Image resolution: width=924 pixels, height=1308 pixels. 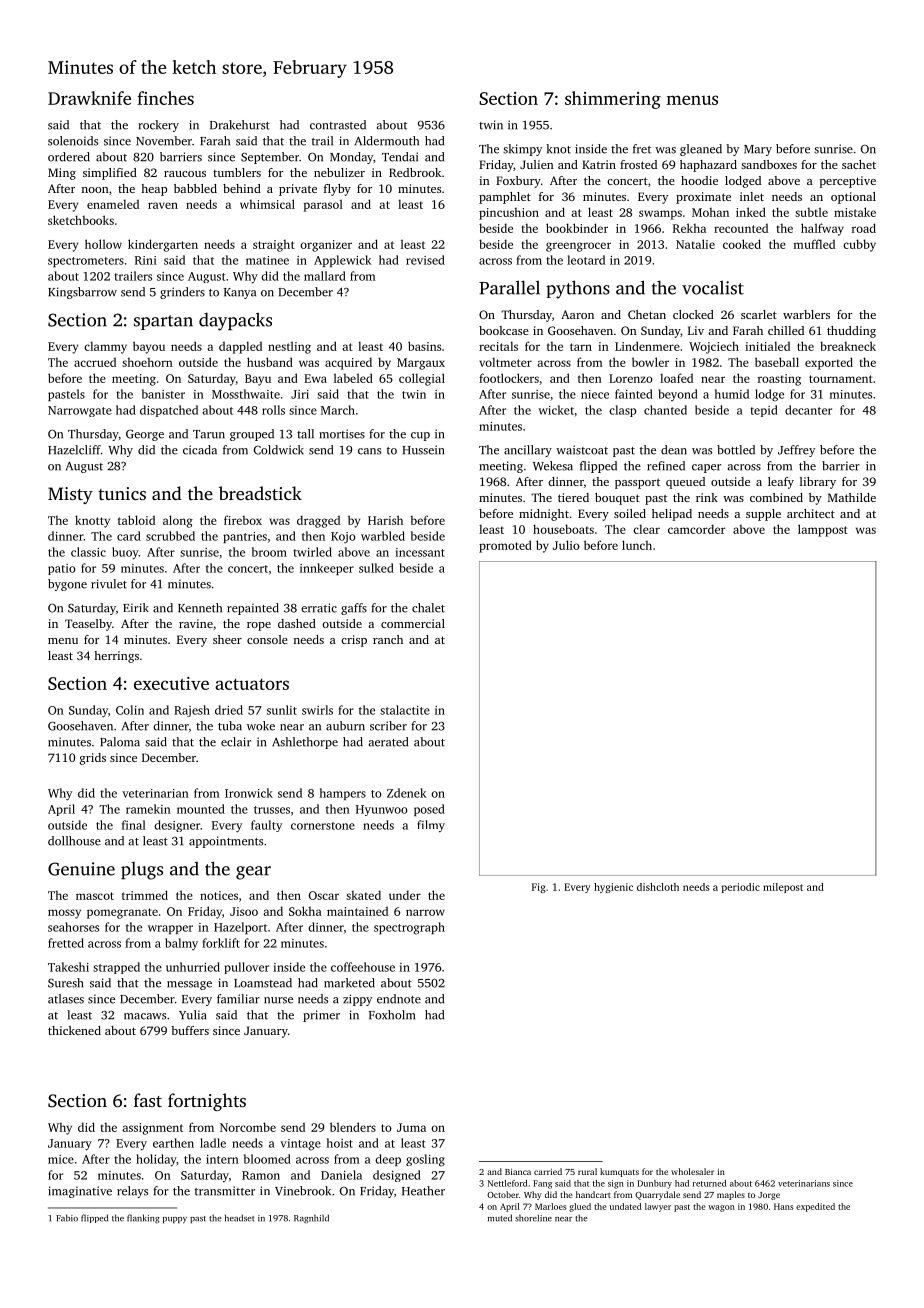 I want to click on tunics, so click(x=122, y=493).
